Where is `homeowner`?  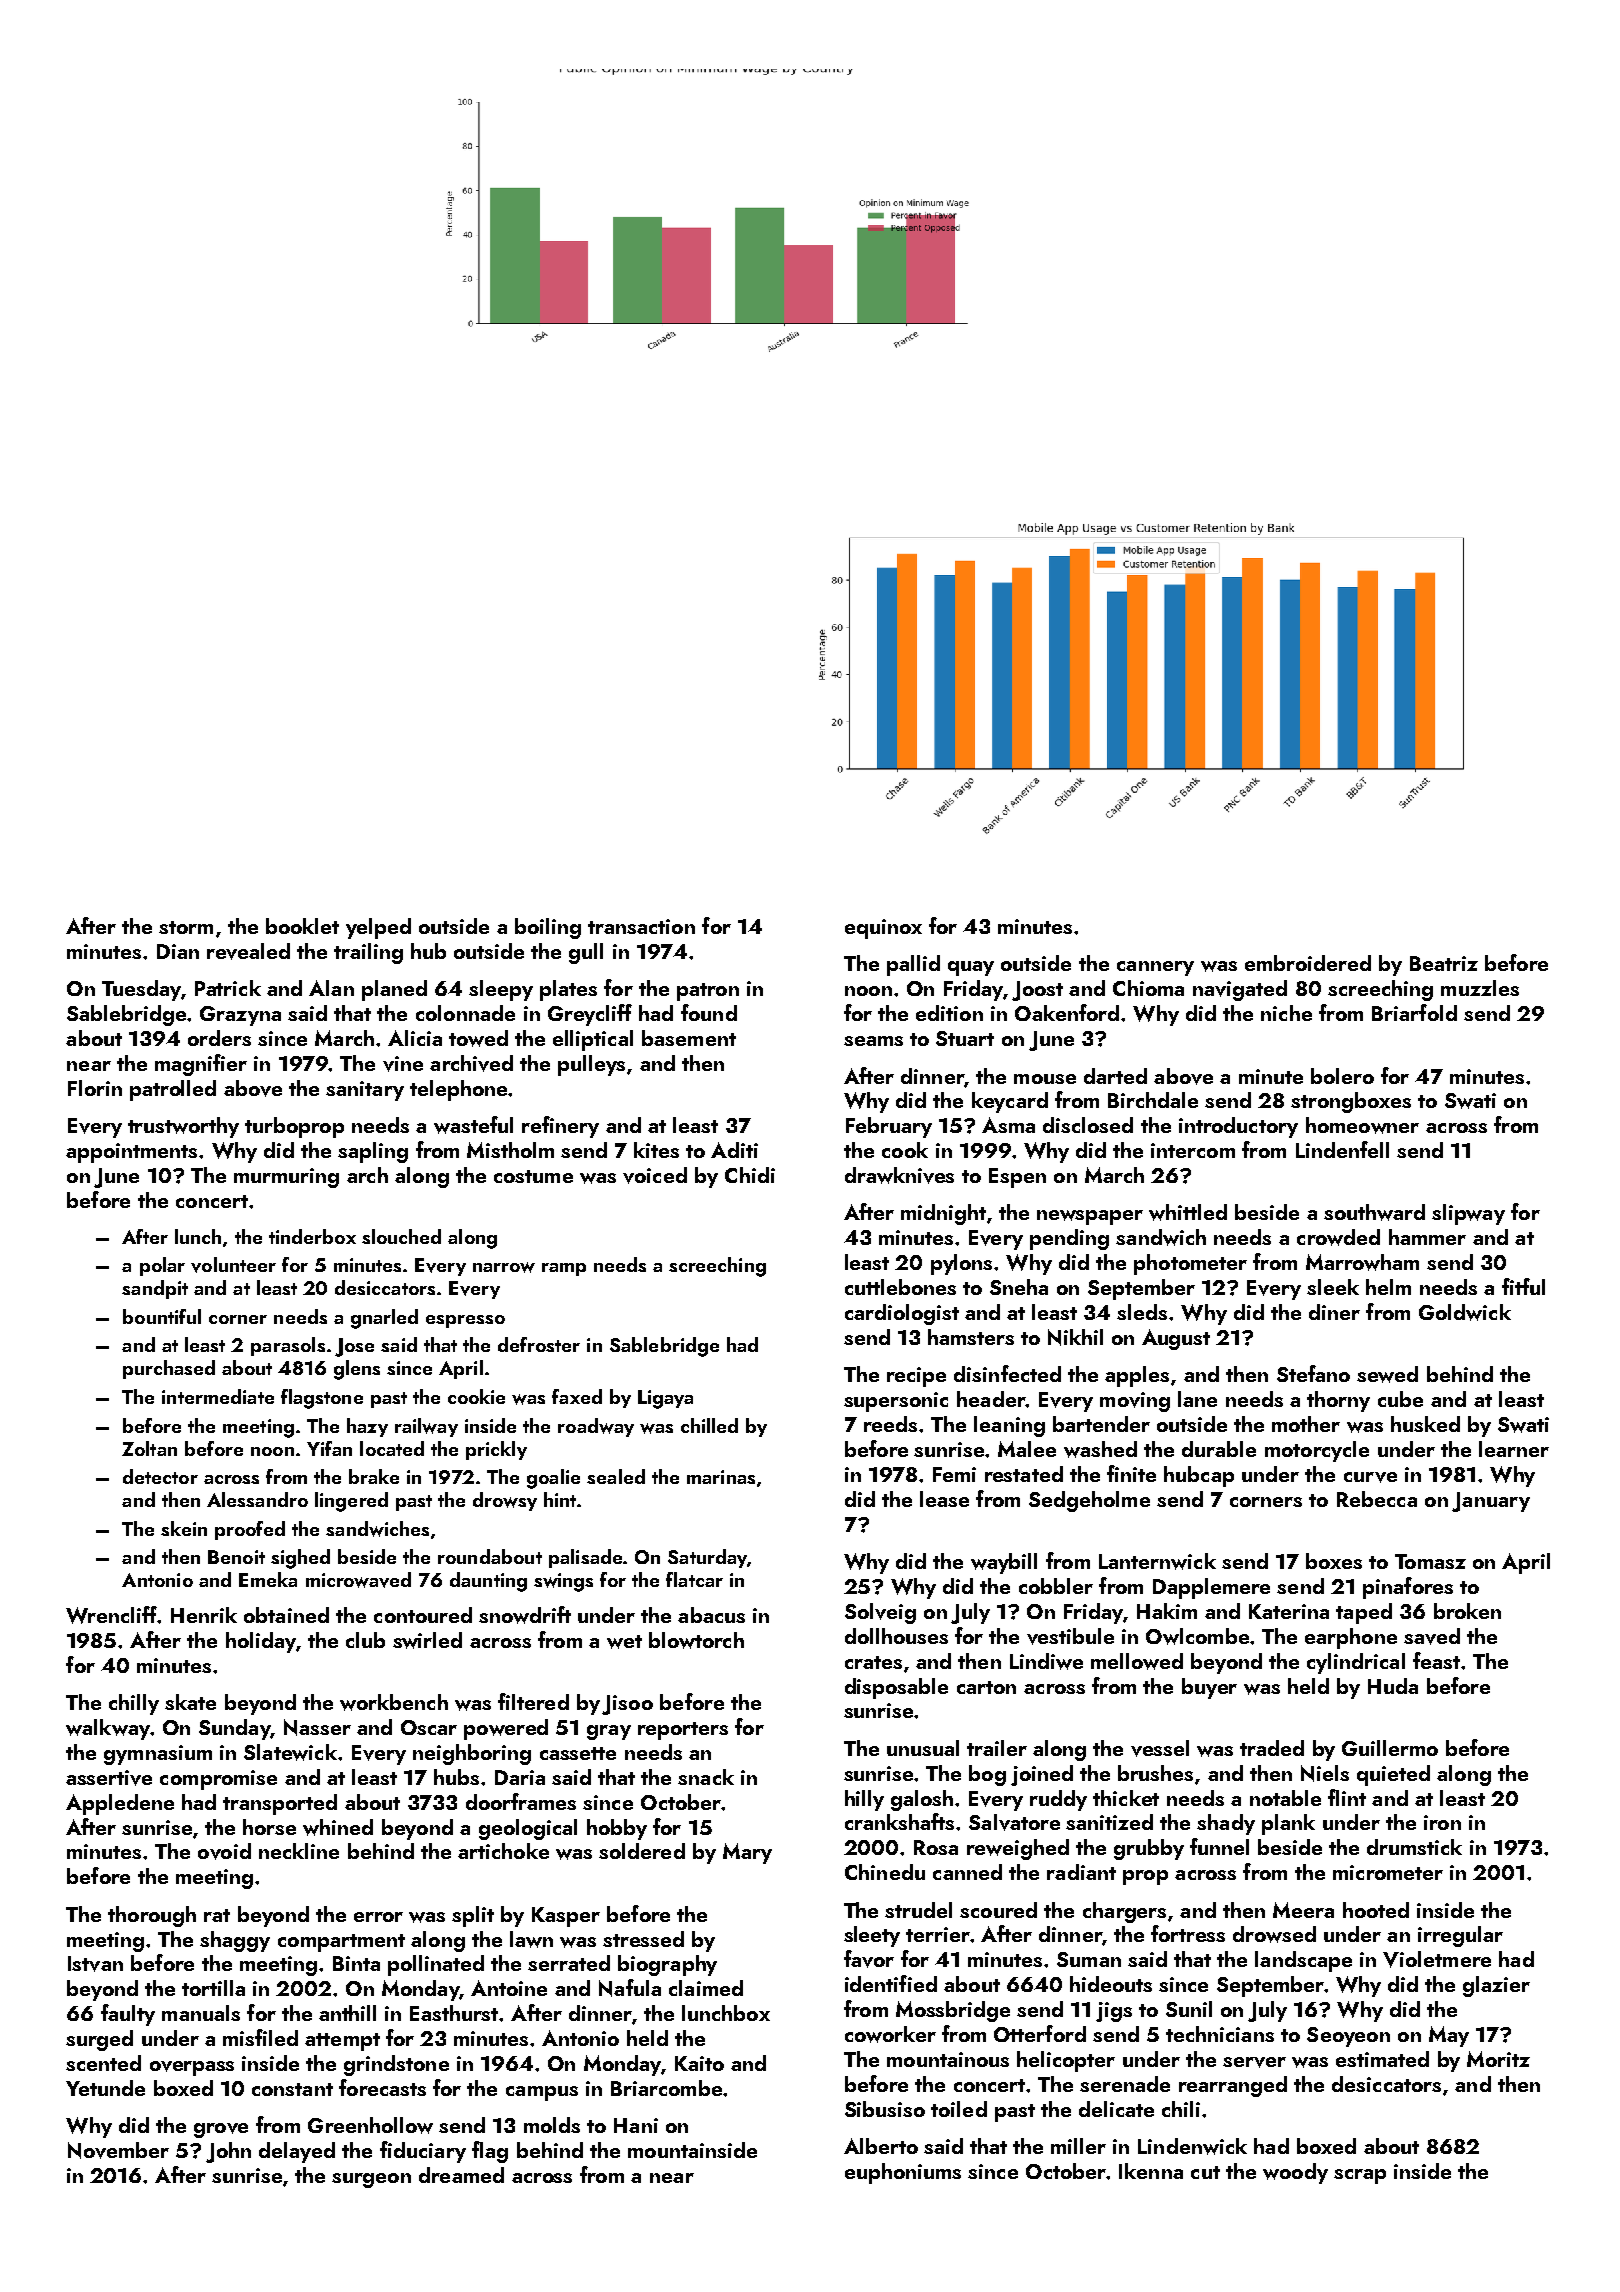 homeowner is located at coordinates (1362, 1125).
